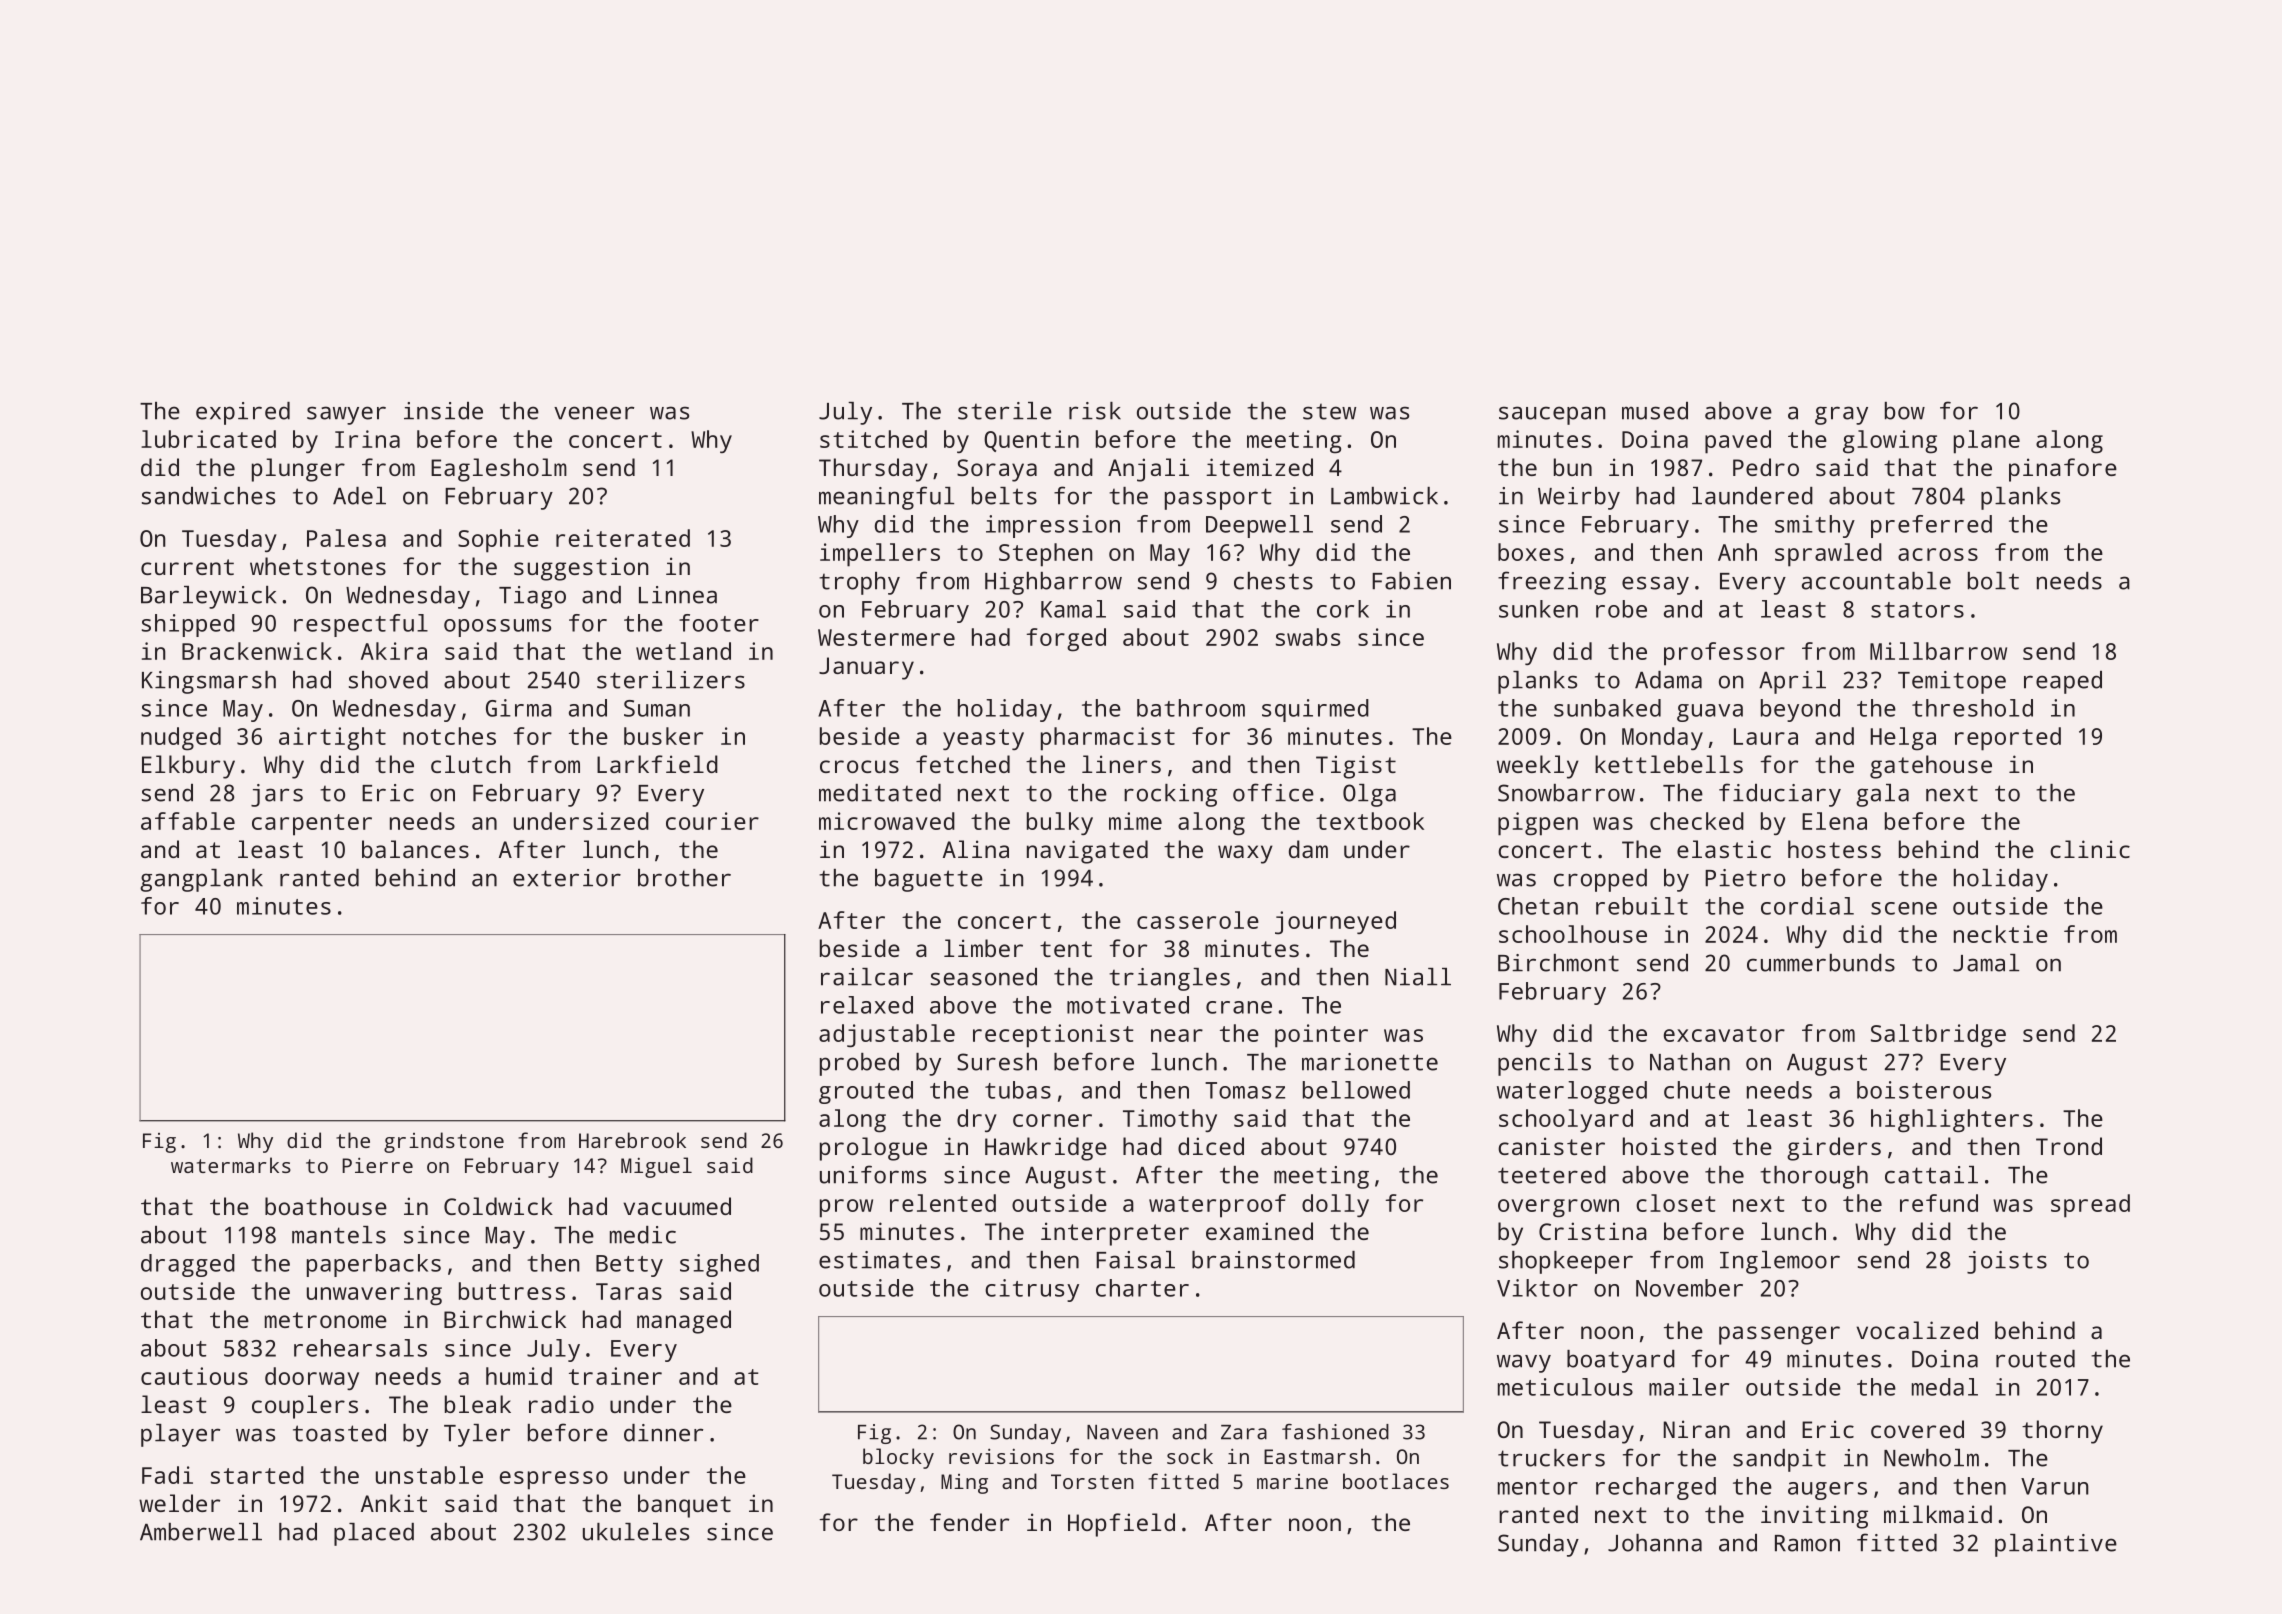 Image resolution: width=2282 pixels, height=1614 pixels. What do you see at coordinates (873, 1149) in the screenshot?
I see `prologue` at bounding box center [873, 1149].
